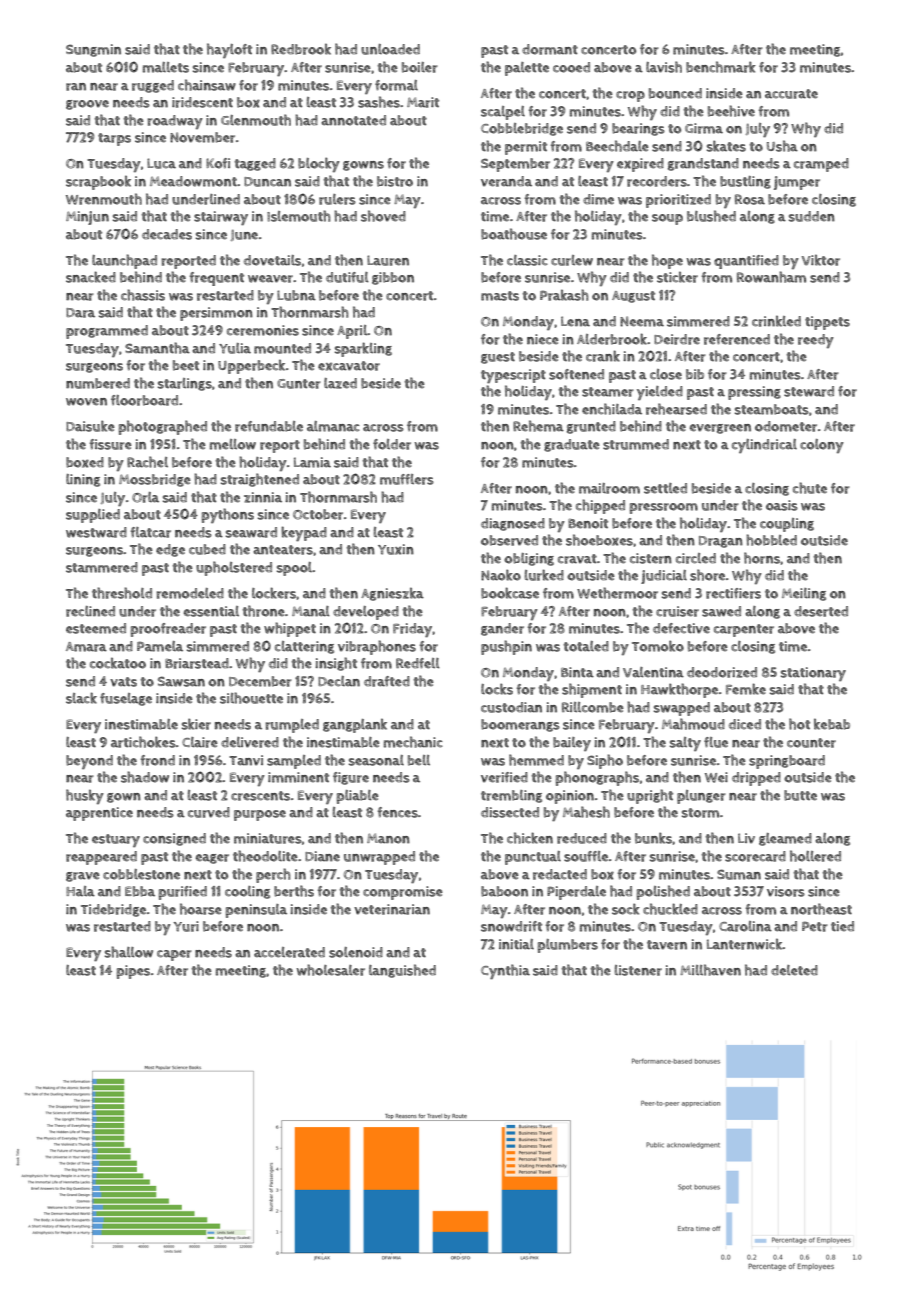 The height and width of the page is (1308, 924). What do you see at coordinates (514, 234) in the page?
I see `boathouse` at bounding box center [514, 234].
